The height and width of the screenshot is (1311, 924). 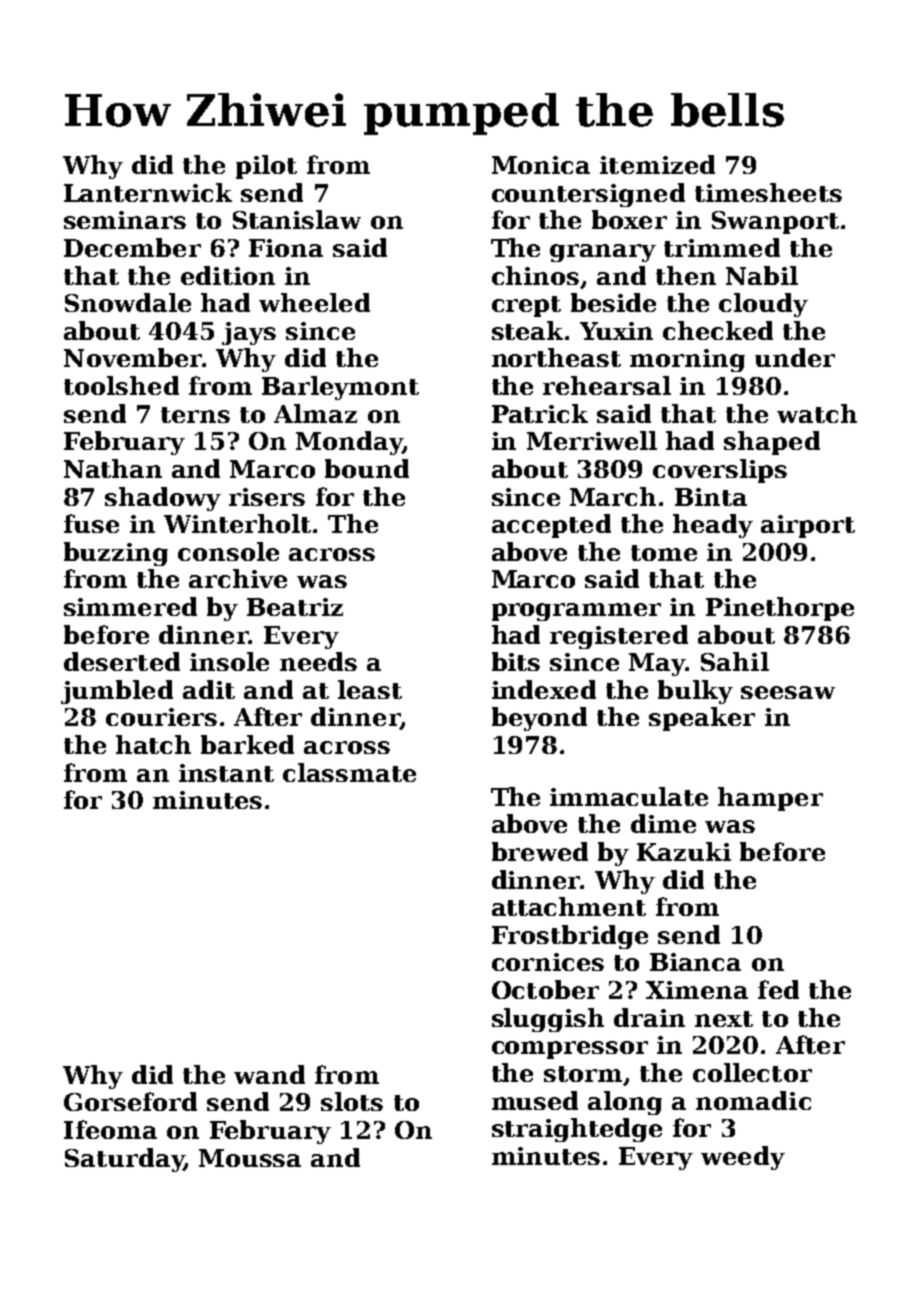 I want to click on Swanport, so click(x=775, y=222).
